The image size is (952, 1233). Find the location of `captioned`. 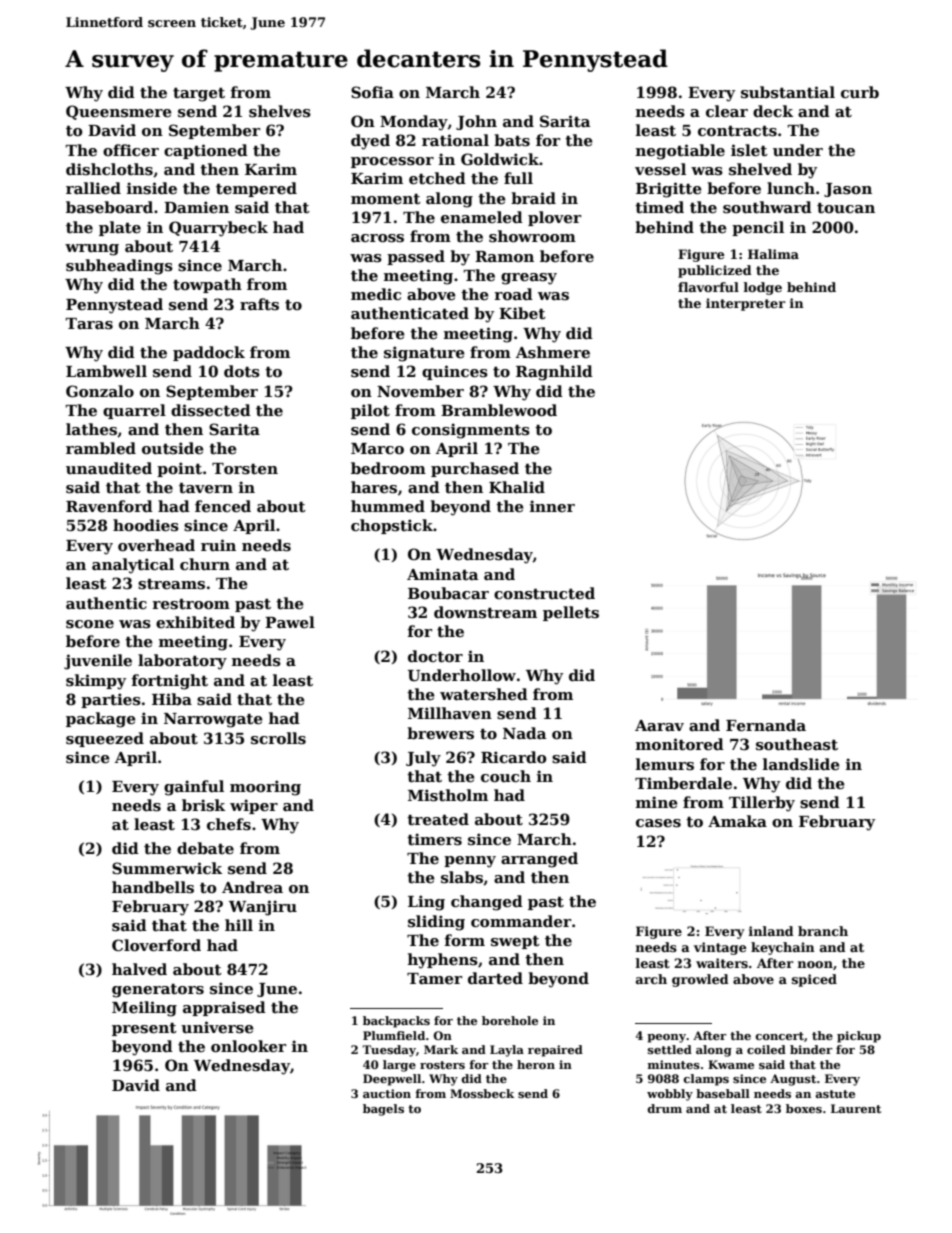

captioned is located at coordinates (206, 151).
